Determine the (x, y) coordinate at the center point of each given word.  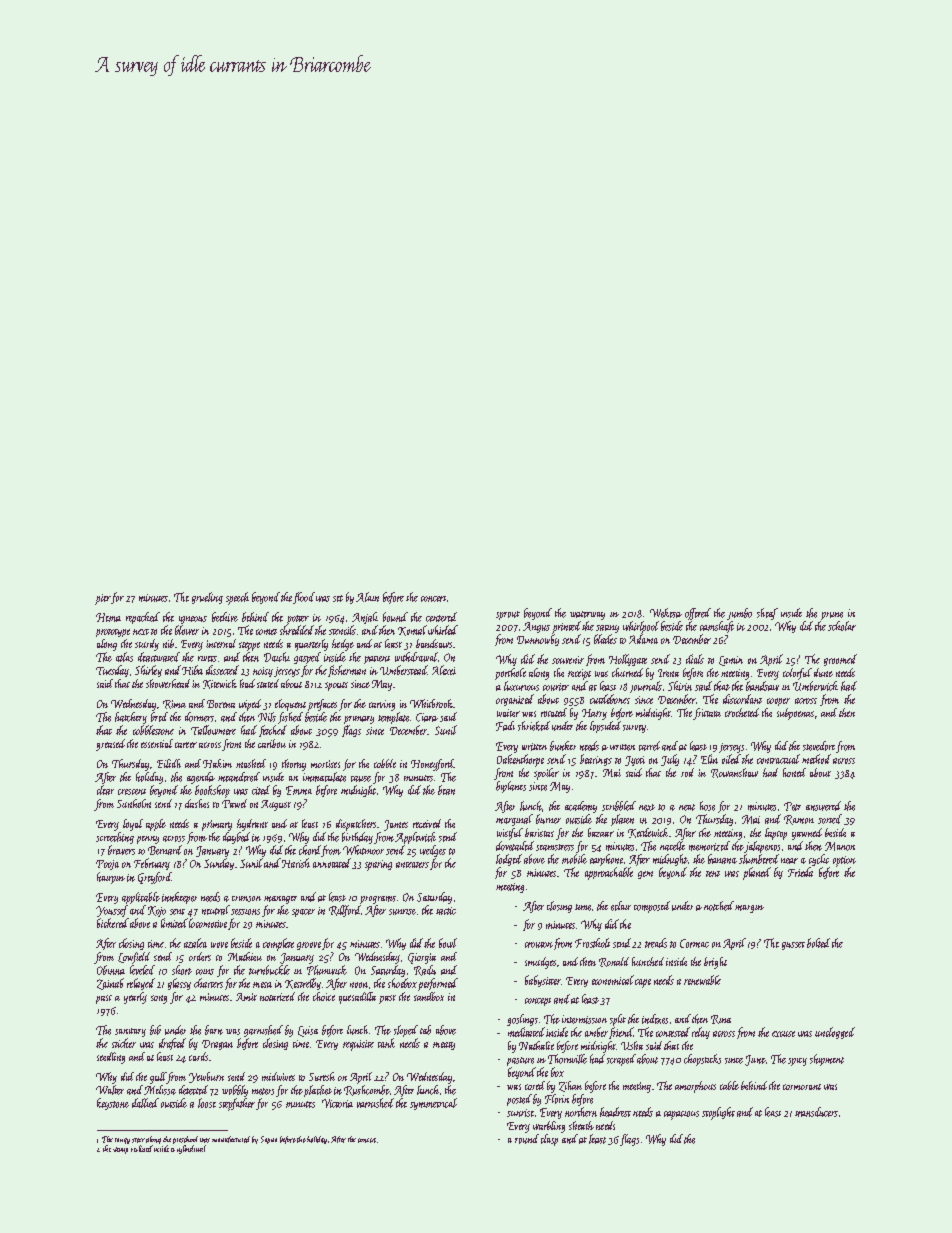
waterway (587, 615)
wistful (510, 834)
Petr (792, 806)
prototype (113, 633)
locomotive (208, 923)
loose (207, 1103)
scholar (842, 626)
